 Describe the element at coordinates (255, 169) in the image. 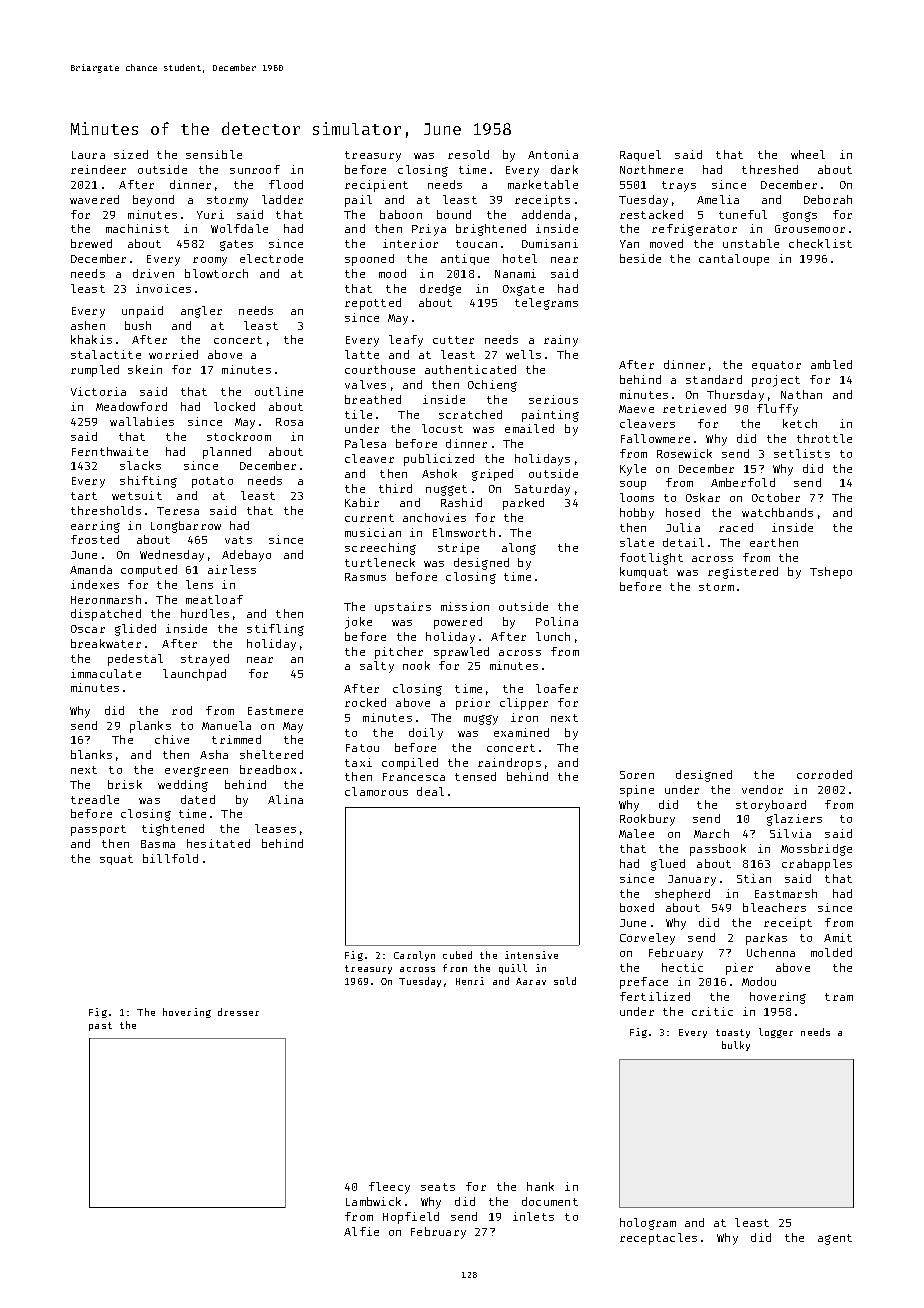

I see `sunroof` at that location.
